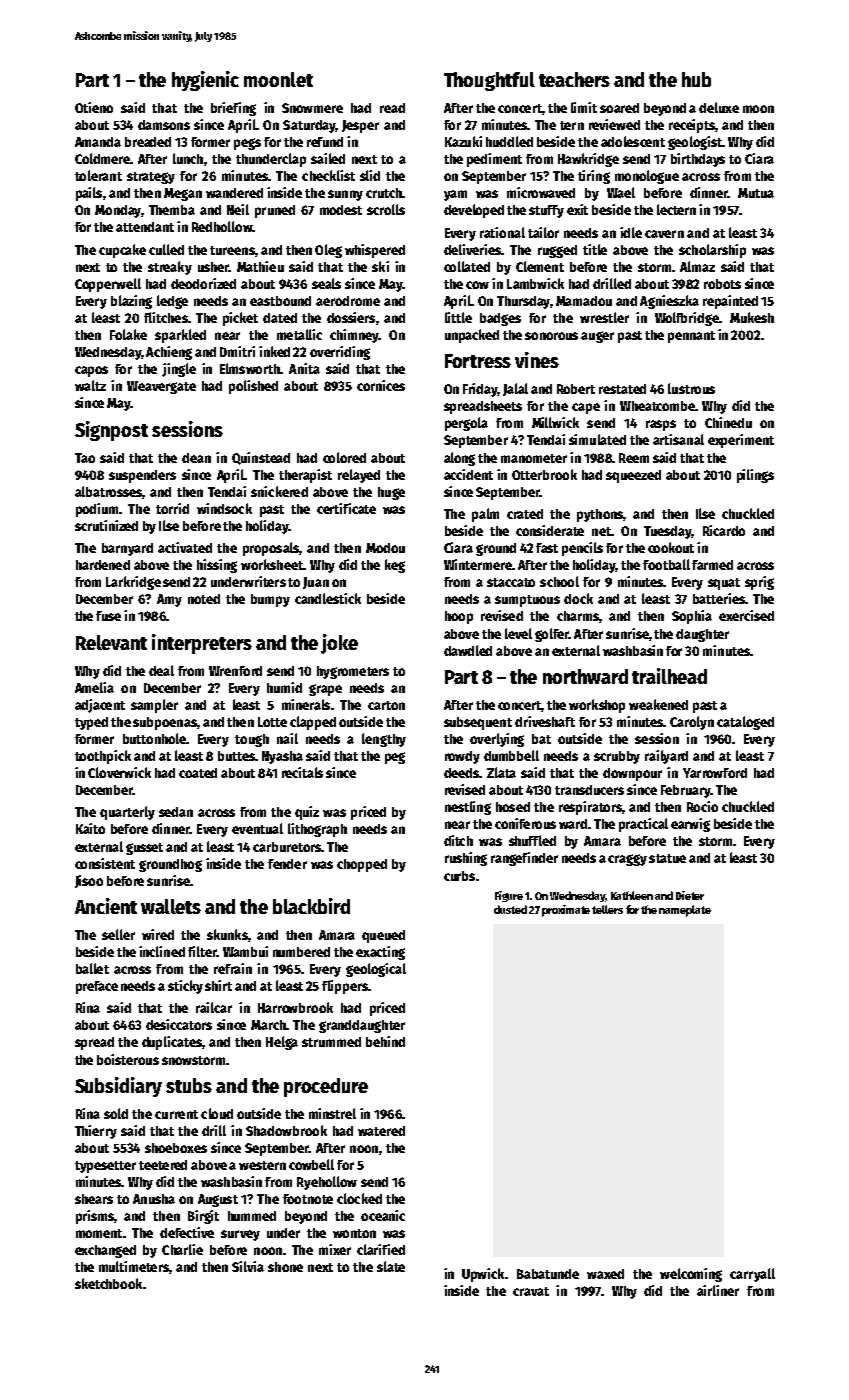  I want to click on Silvia, so click(248, 1266).
